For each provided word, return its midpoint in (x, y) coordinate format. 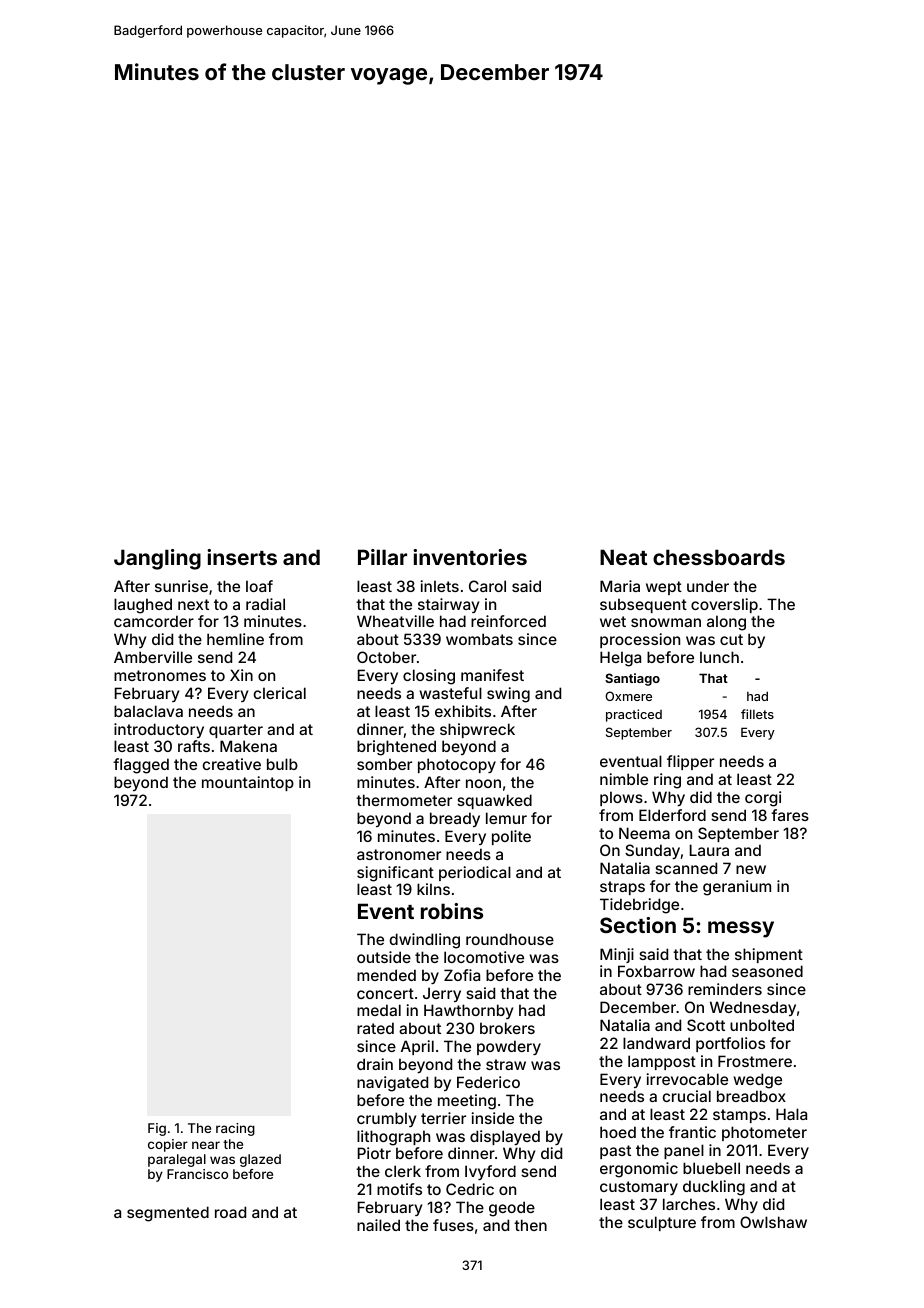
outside (384, 957)
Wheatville (395, 621)
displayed (505, 1137)
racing (235, 1129)
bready (455, 819)
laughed (143, 606)
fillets (757, 714)
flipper (690, 762)
